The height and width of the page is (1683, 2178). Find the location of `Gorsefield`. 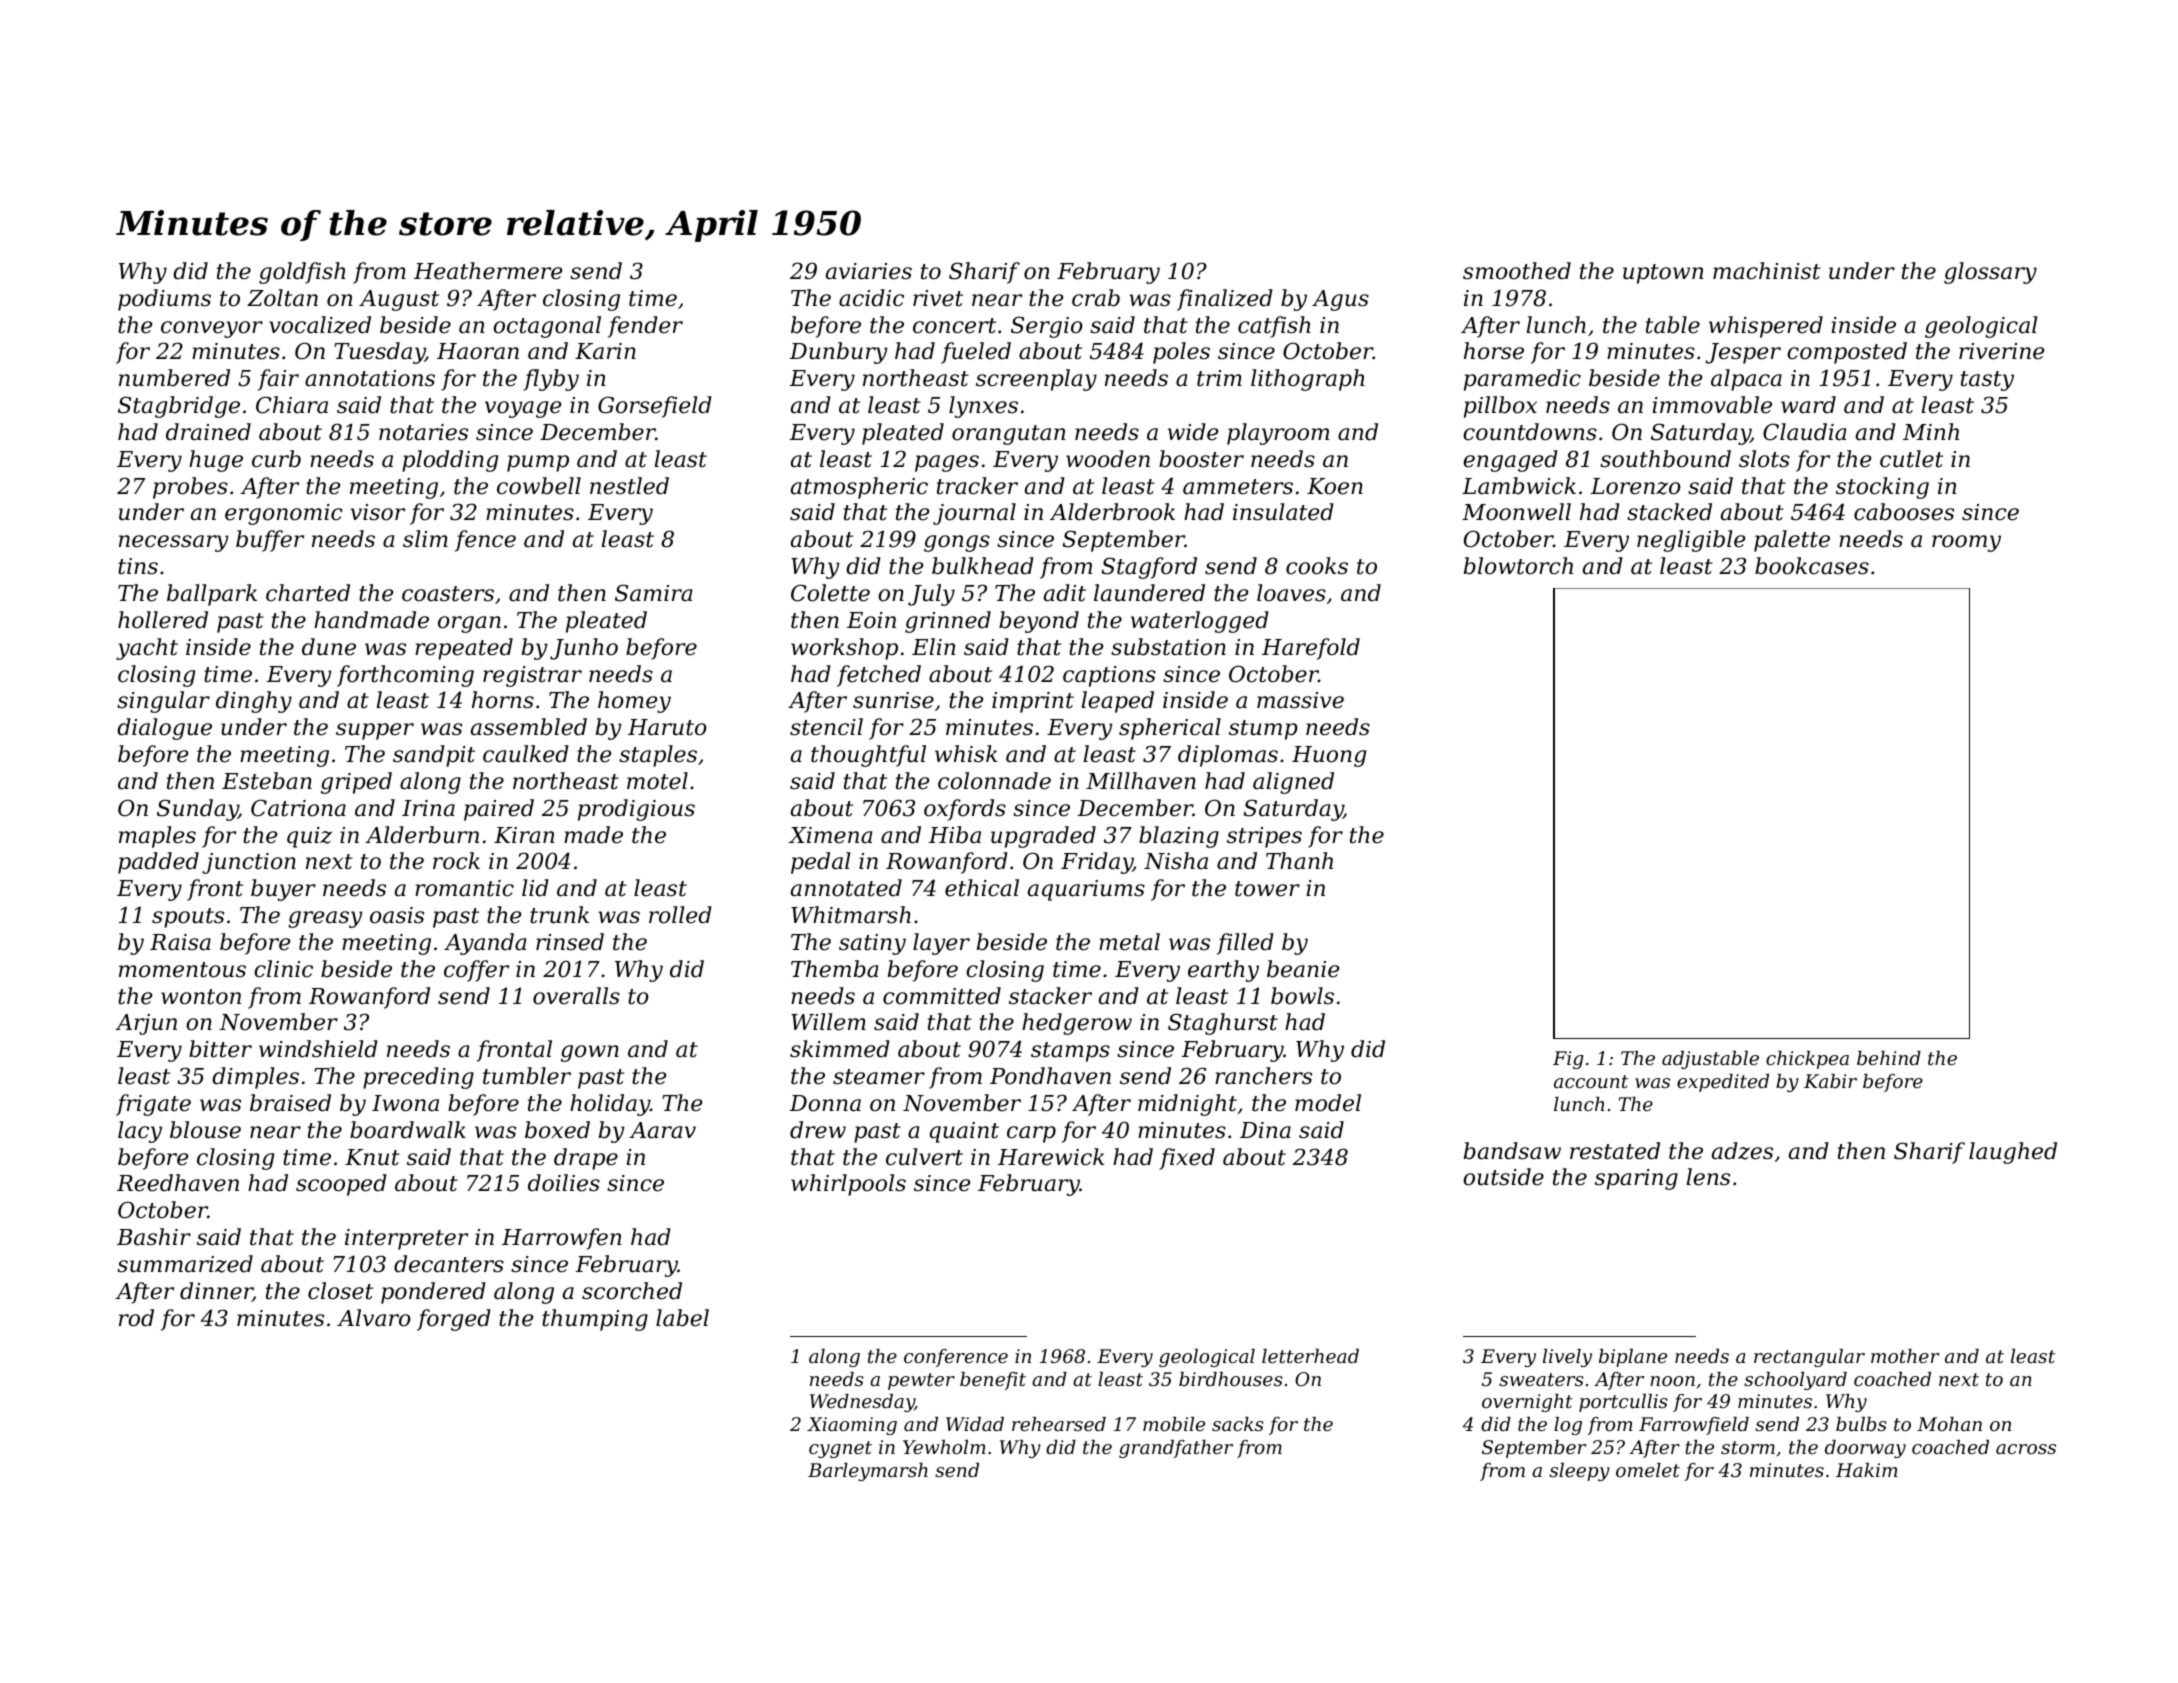

Gorsefield is located at coordinates (655, 407).
